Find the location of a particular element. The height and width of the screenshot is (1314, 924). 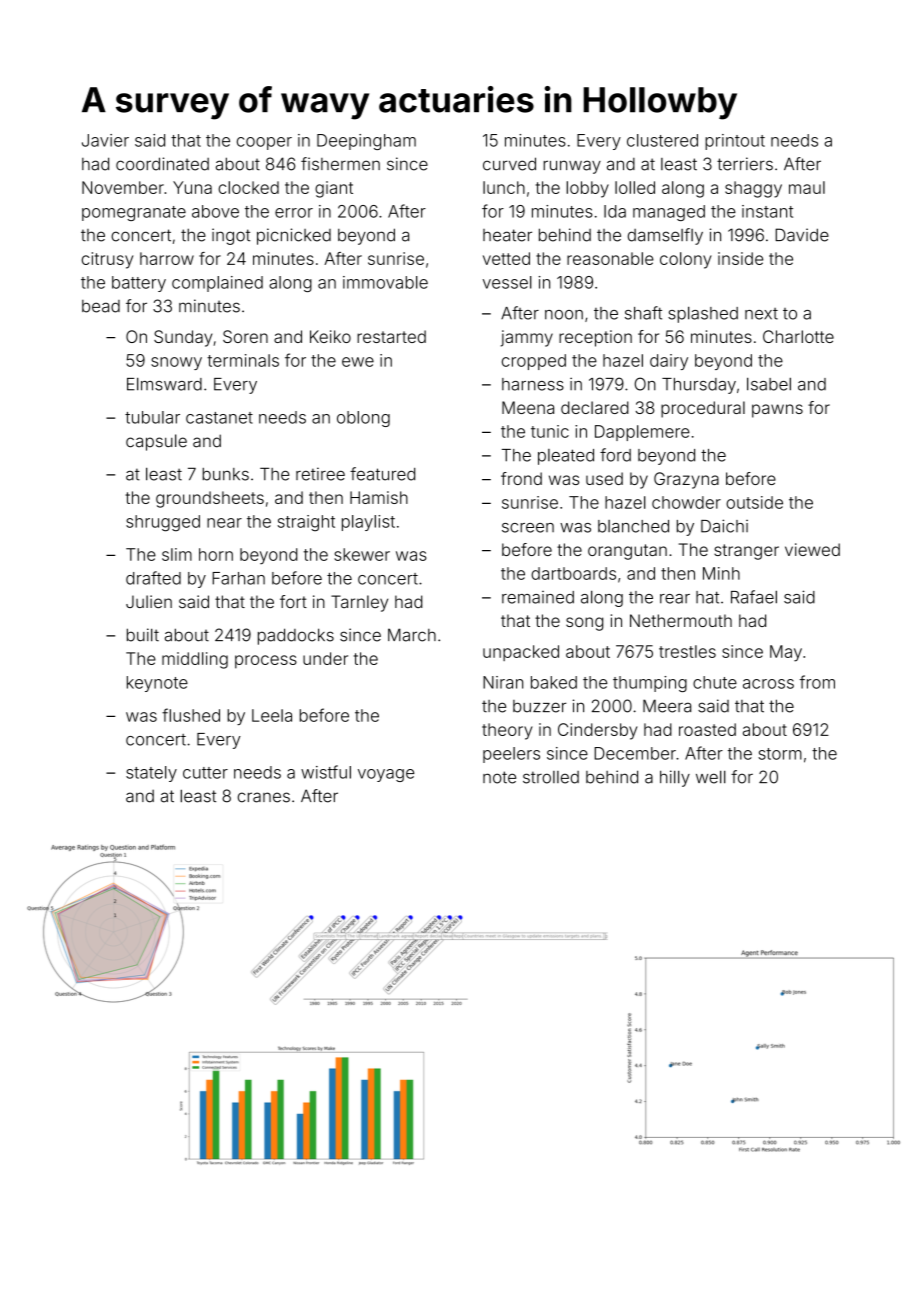

stately is located at coordinates (151, 774).
